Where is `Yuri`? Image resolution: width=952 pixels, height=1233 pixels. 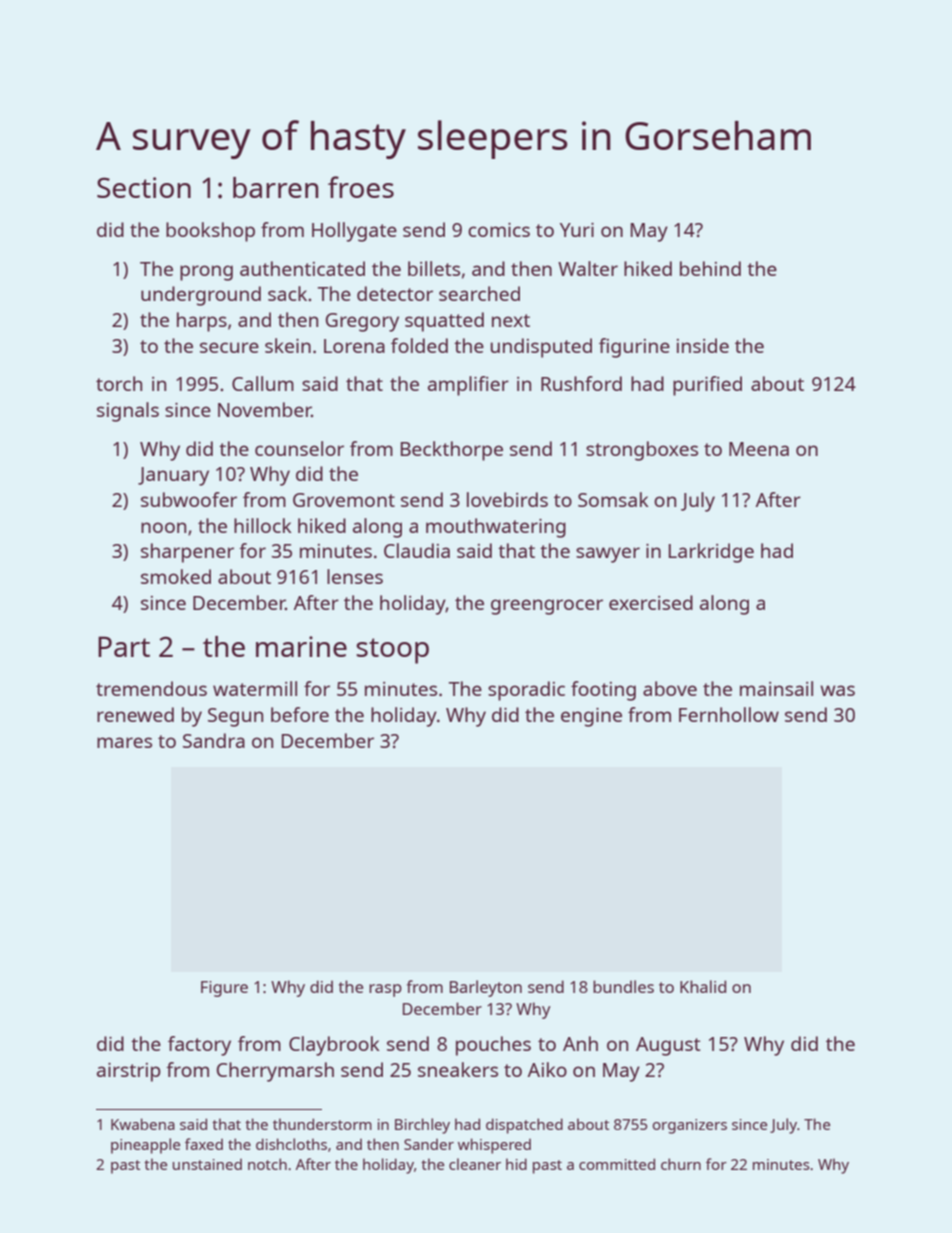
Yuri is located at coordinates (577, 230).
